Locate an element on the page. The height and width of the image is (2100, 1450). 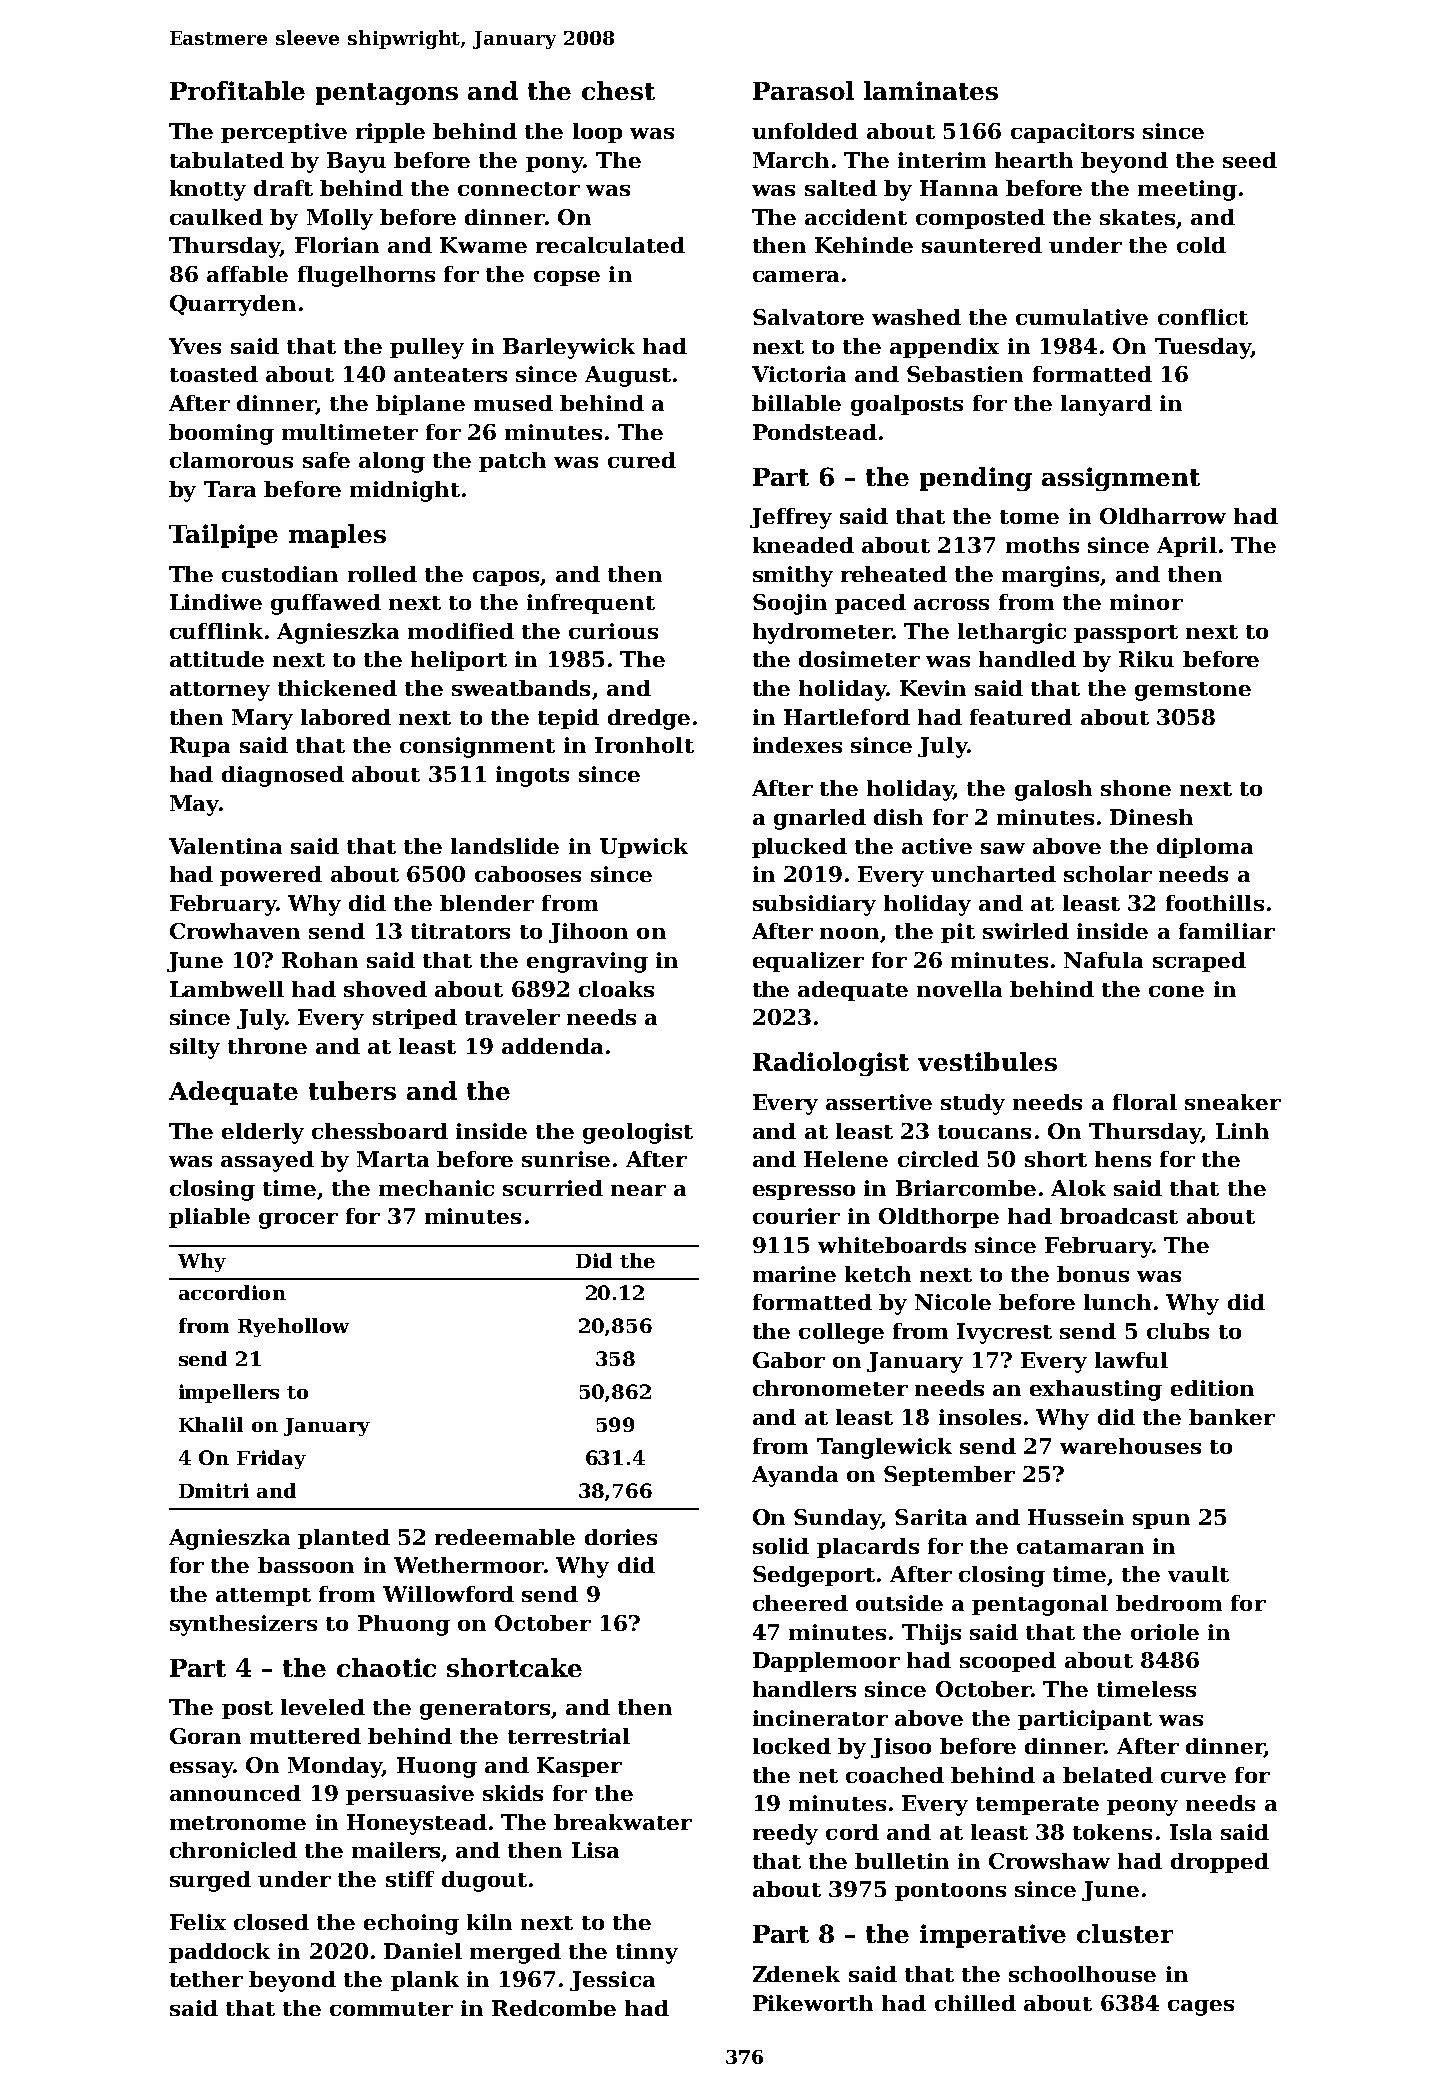
April is located at coordinates (1187, 547).
